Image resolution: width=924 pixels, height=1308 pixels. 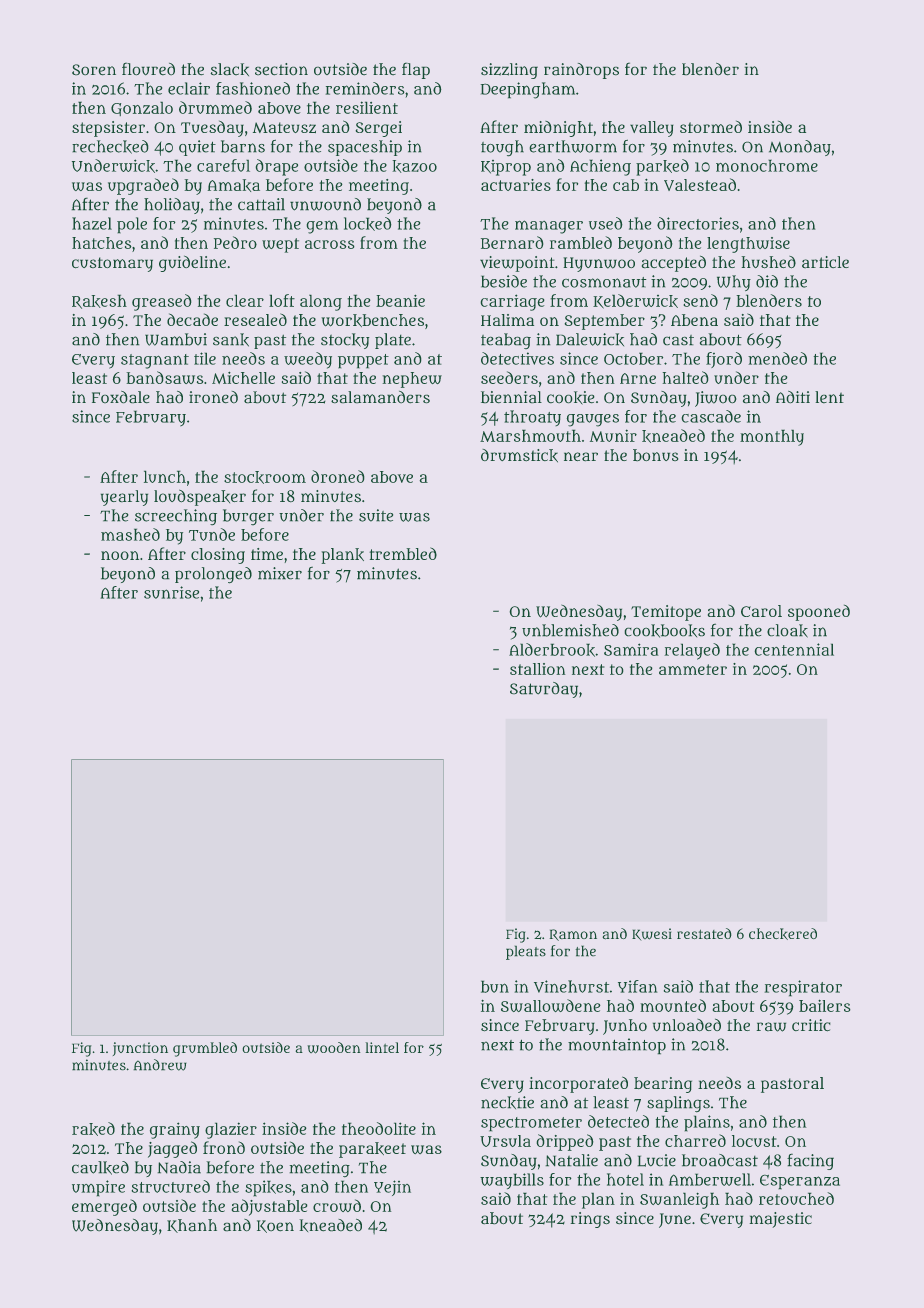 What do you see at coordinates (570, 398) in the image?
I see `cookie` at bounding box center [570, 398].
